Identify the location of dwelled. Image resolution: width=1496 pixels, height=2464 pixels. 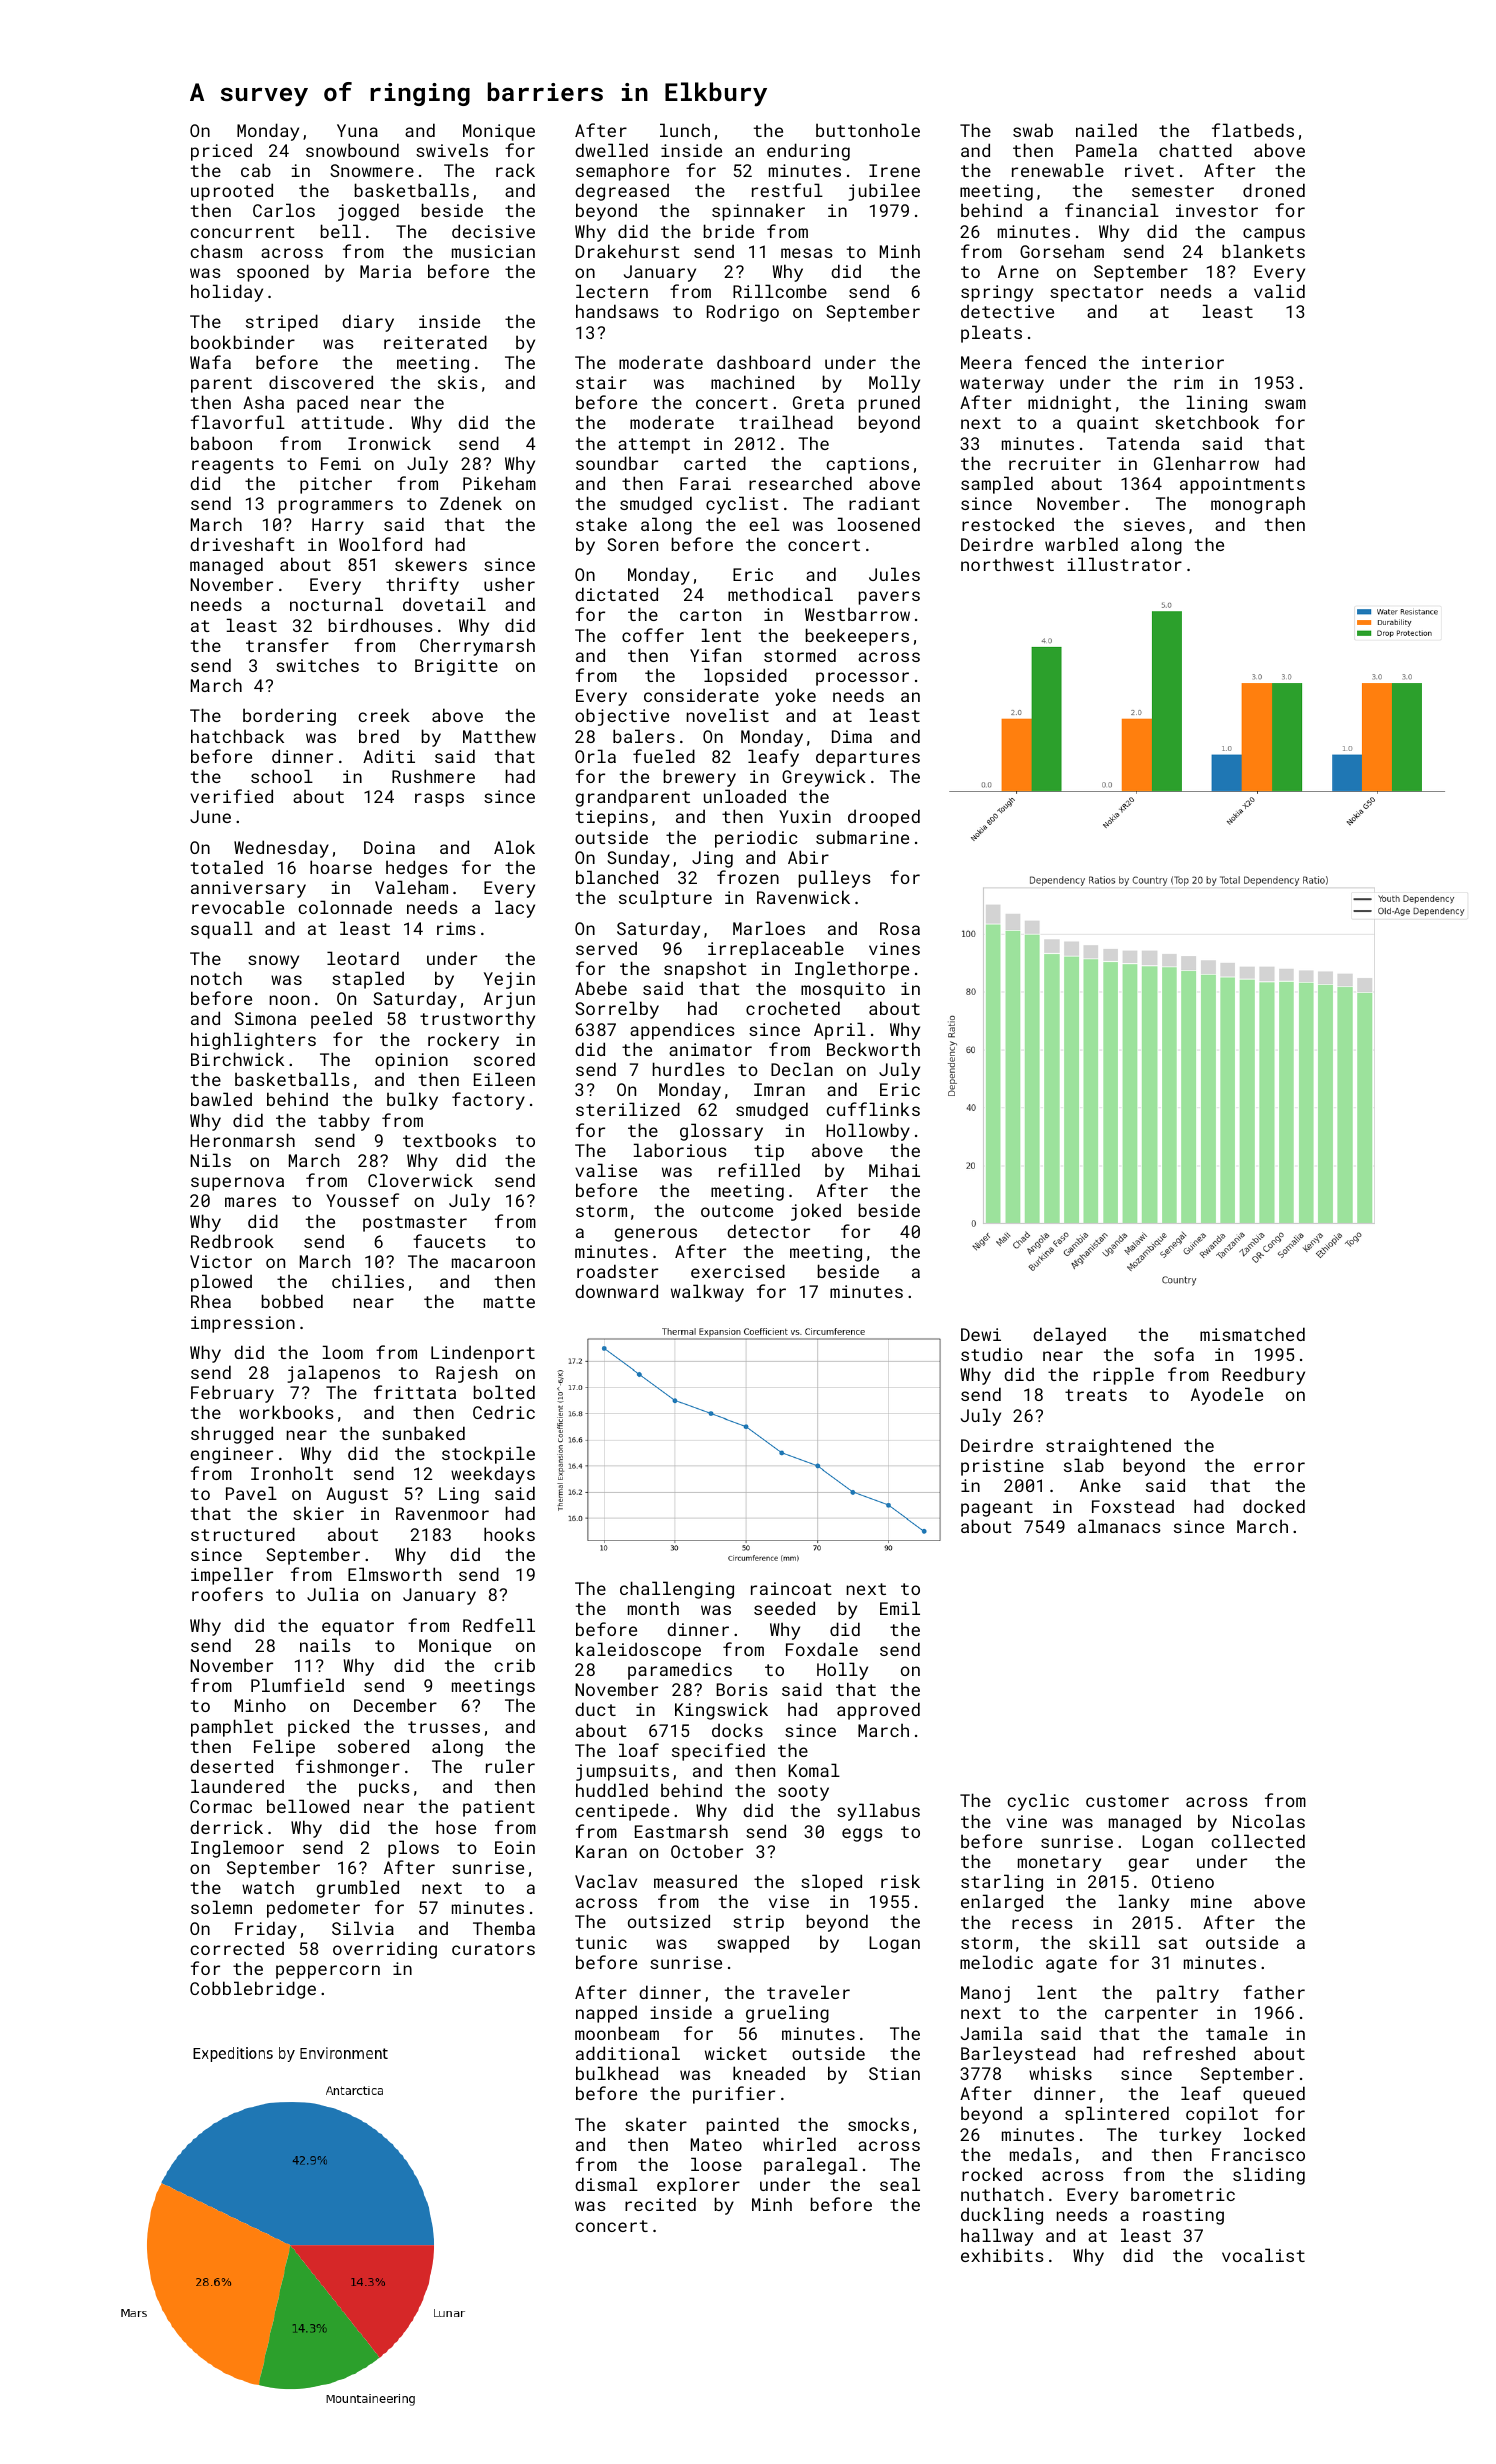
(611, 150).
